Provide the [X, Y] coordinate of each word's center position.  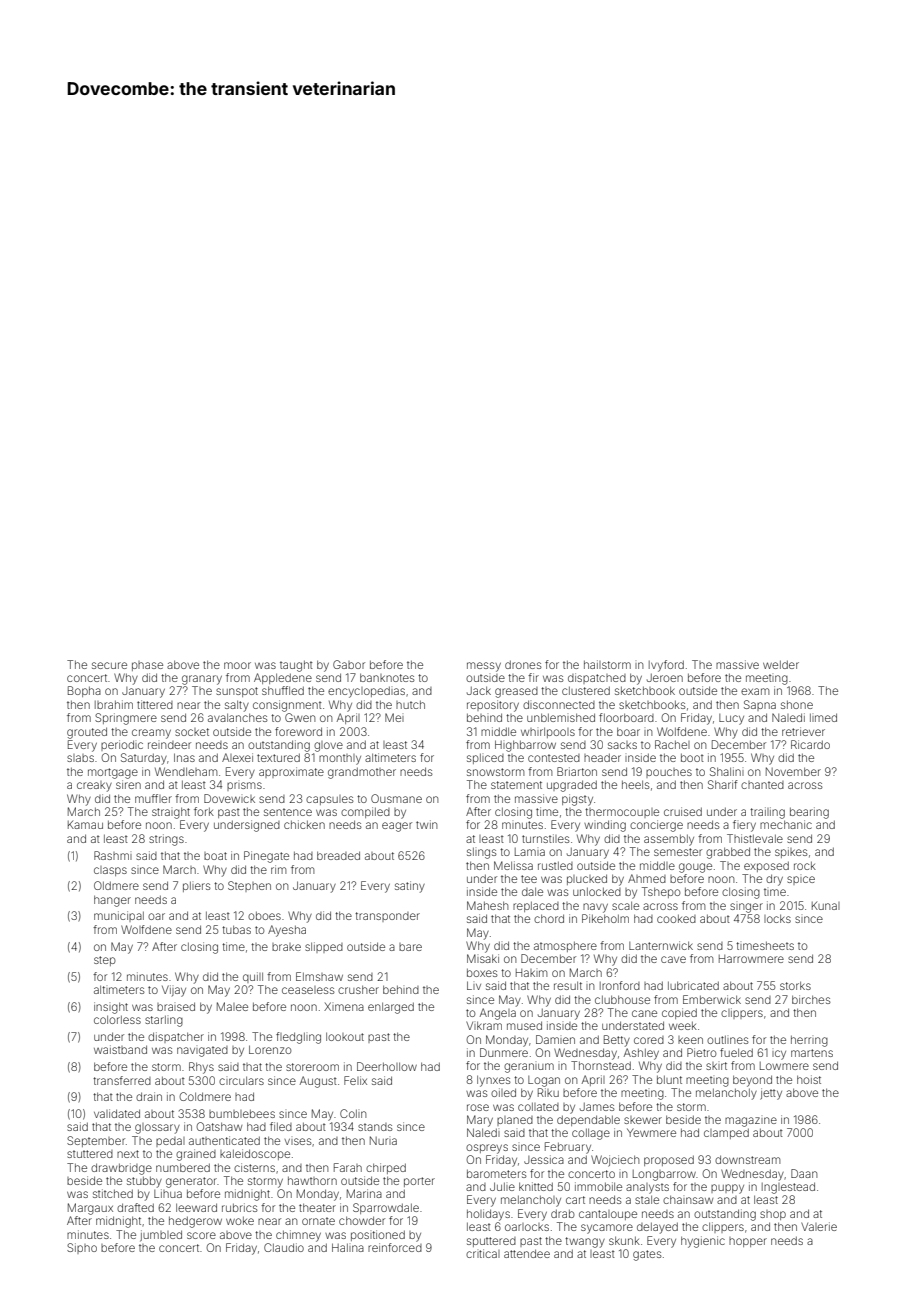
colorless [117, 1019]
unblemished [561, 717]
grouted [87, 733]
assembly [669, 840]
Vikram [484, 1025]
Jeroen [665, 678]
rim [278, 869]
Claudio [284, 1247]
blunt [669, 1079]
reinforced [395, 1247]
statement [516, 785]
